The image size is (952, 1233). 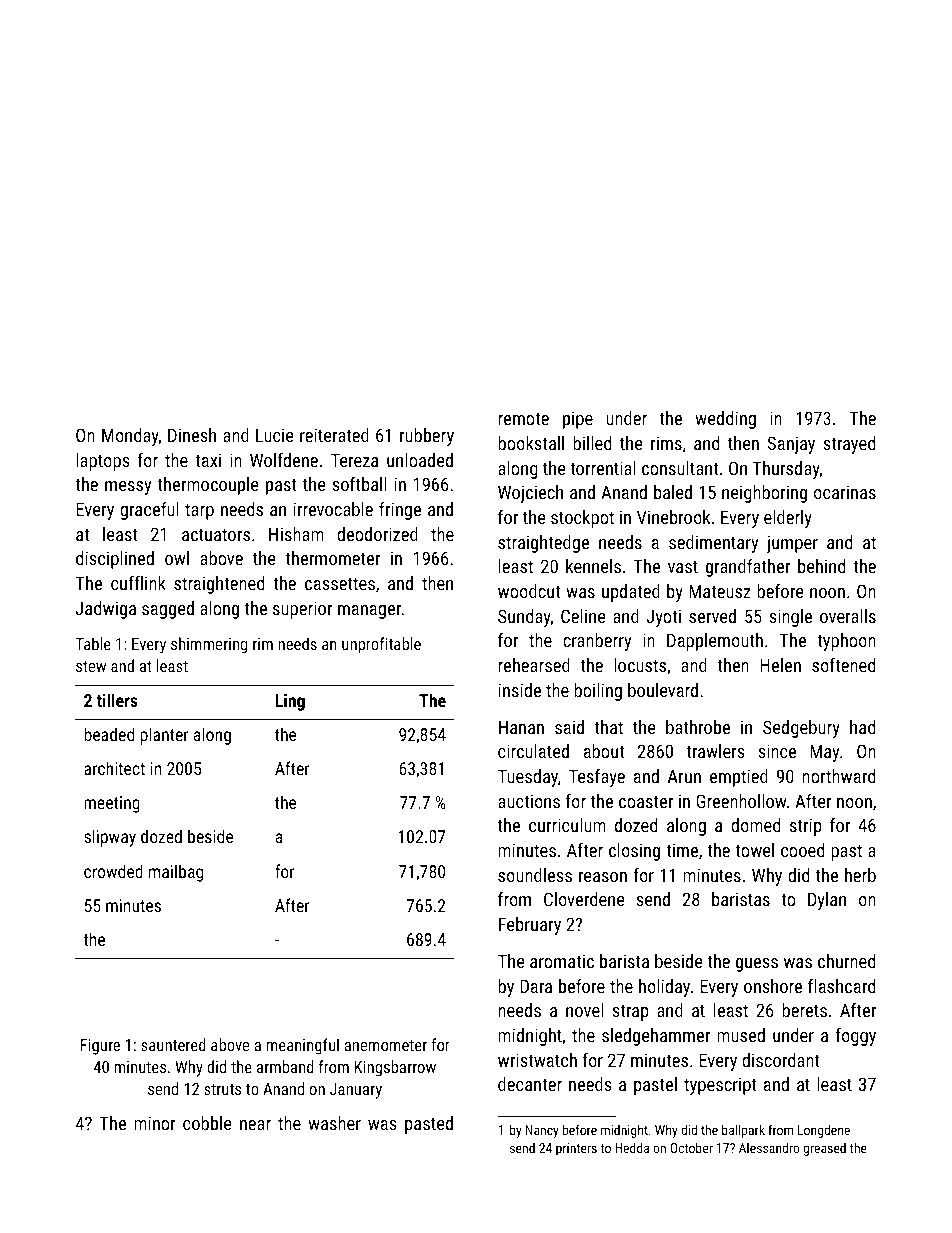 What do you see at coordinates (103, 462) in the document?
I see `laptops` at bounding box center [103, 462].
